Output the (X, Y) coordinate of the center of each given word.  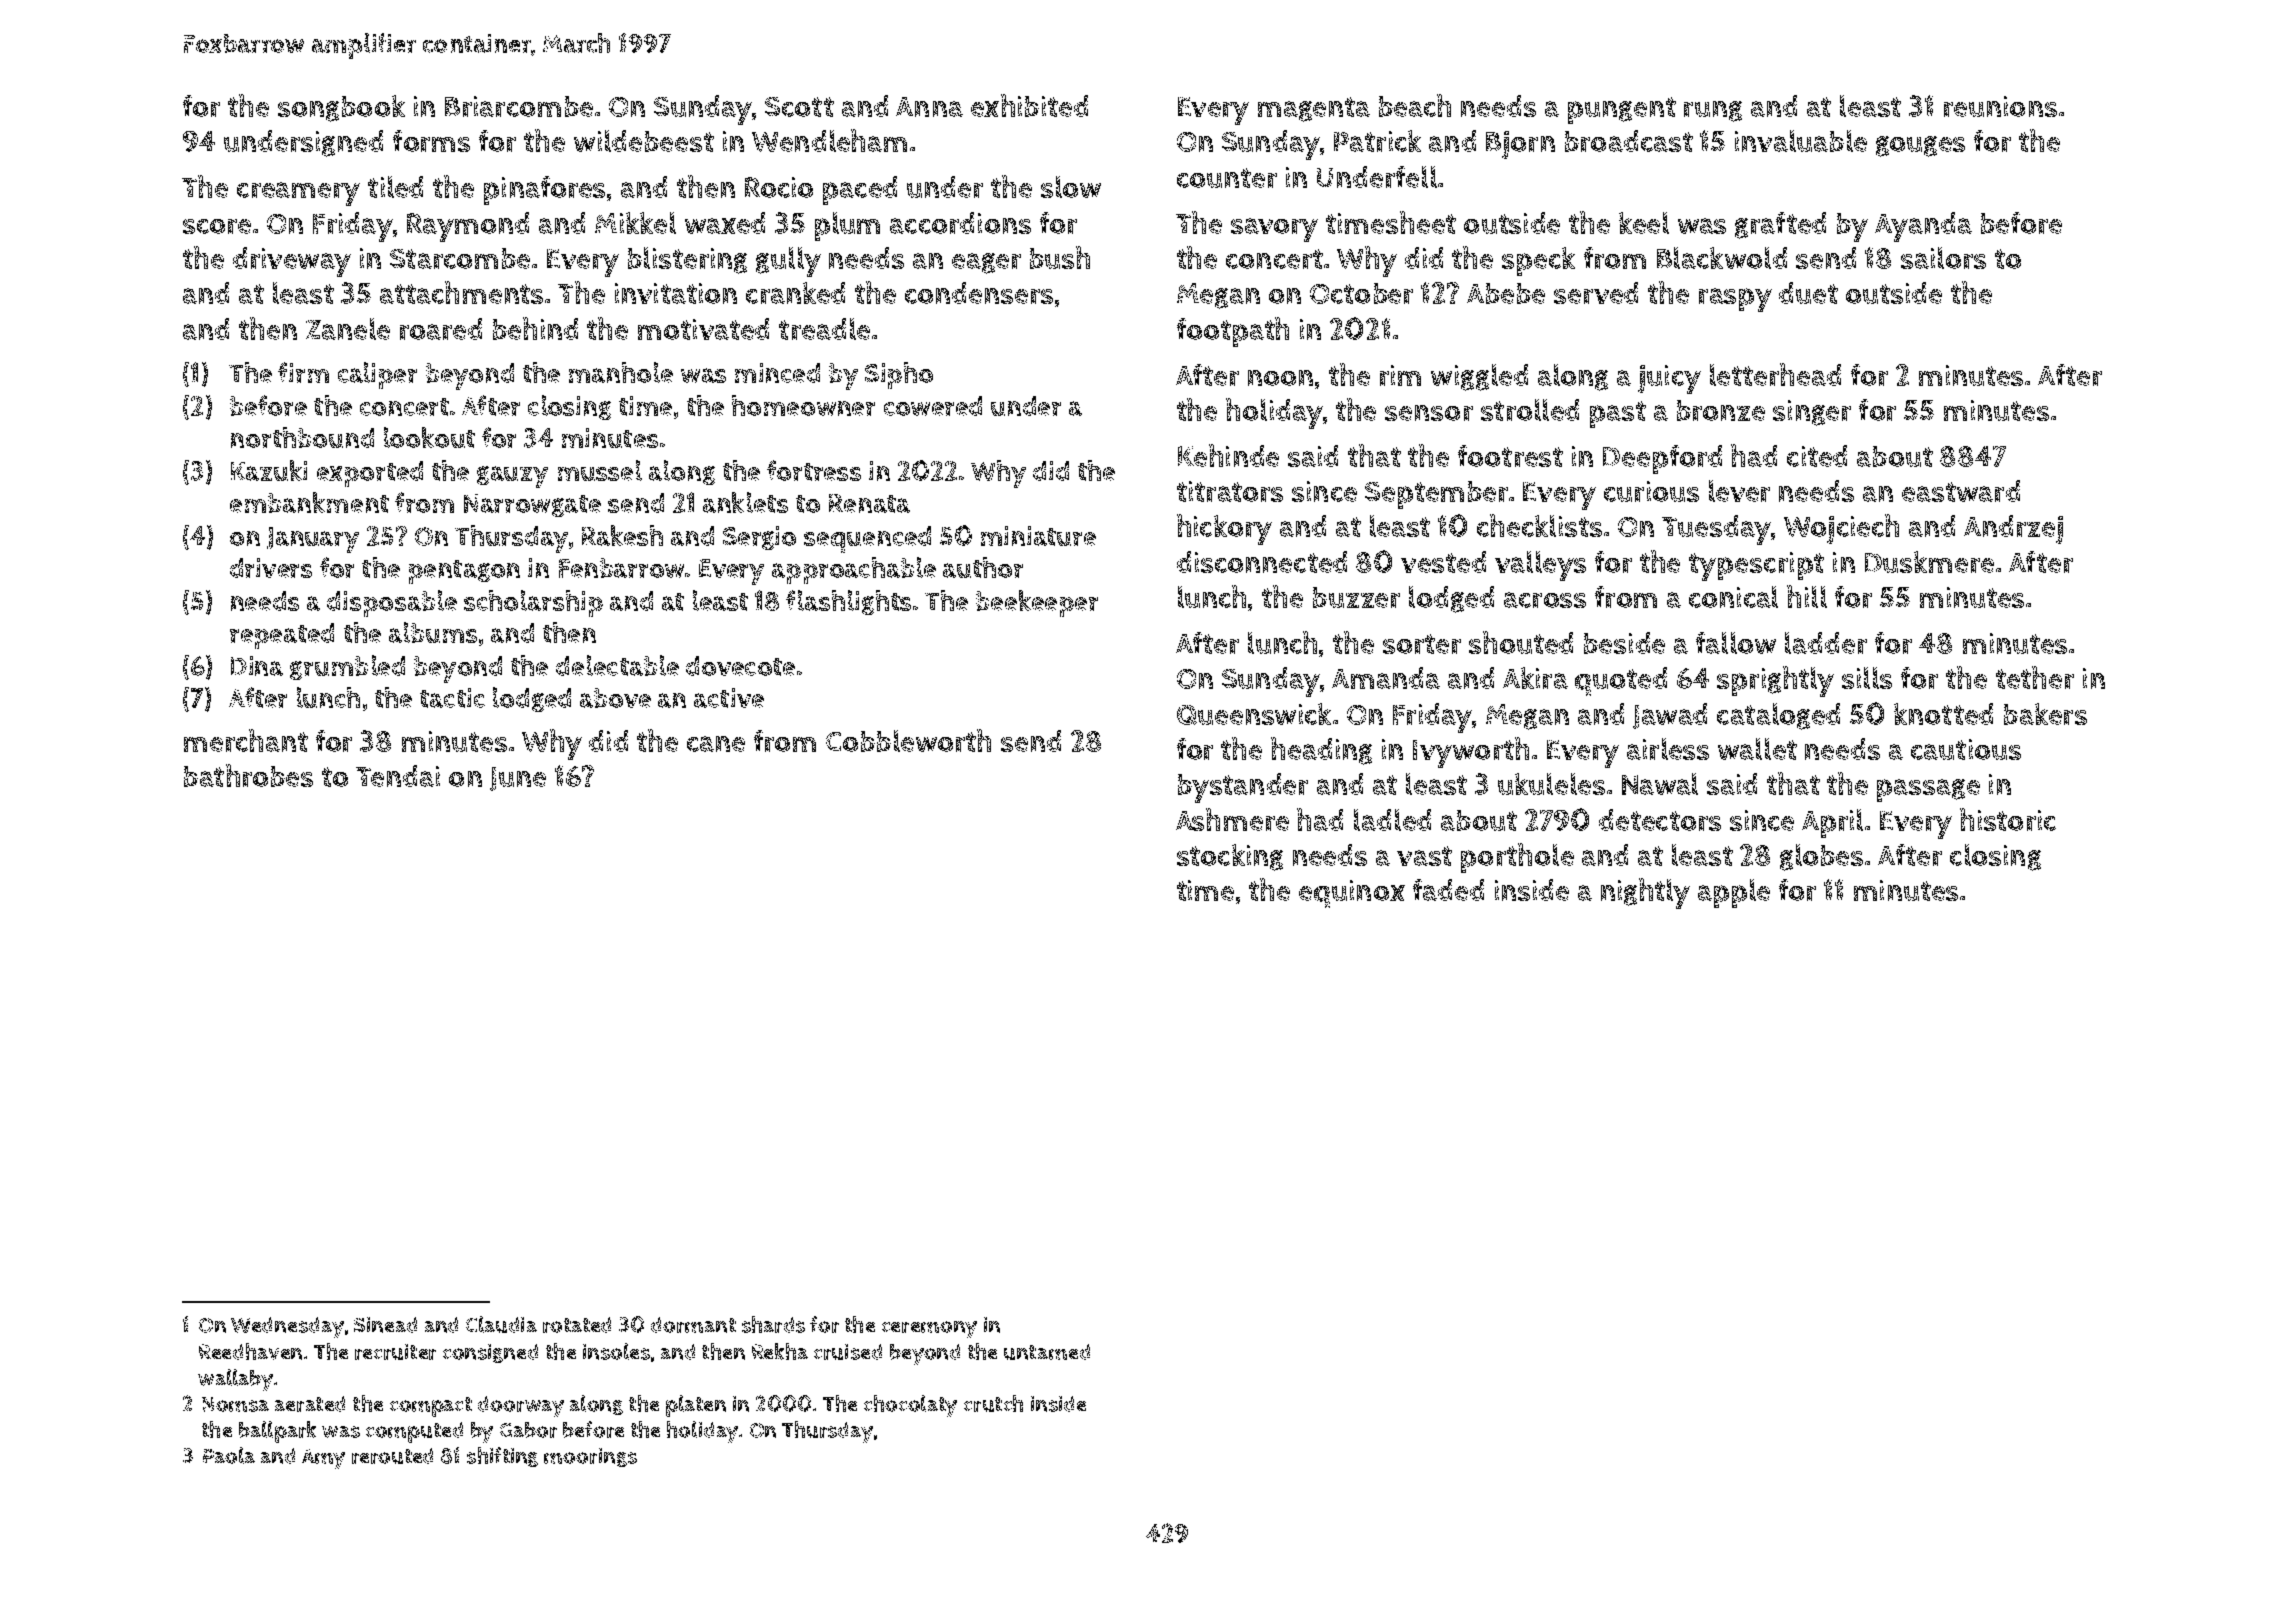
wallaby (235, 1380)
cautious (1966, 749)
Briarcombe (519, 106)
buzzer (1356, 597)
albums (433, 632)
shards (773, 1324)
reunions (2000, 106)
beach (1415, 105)
